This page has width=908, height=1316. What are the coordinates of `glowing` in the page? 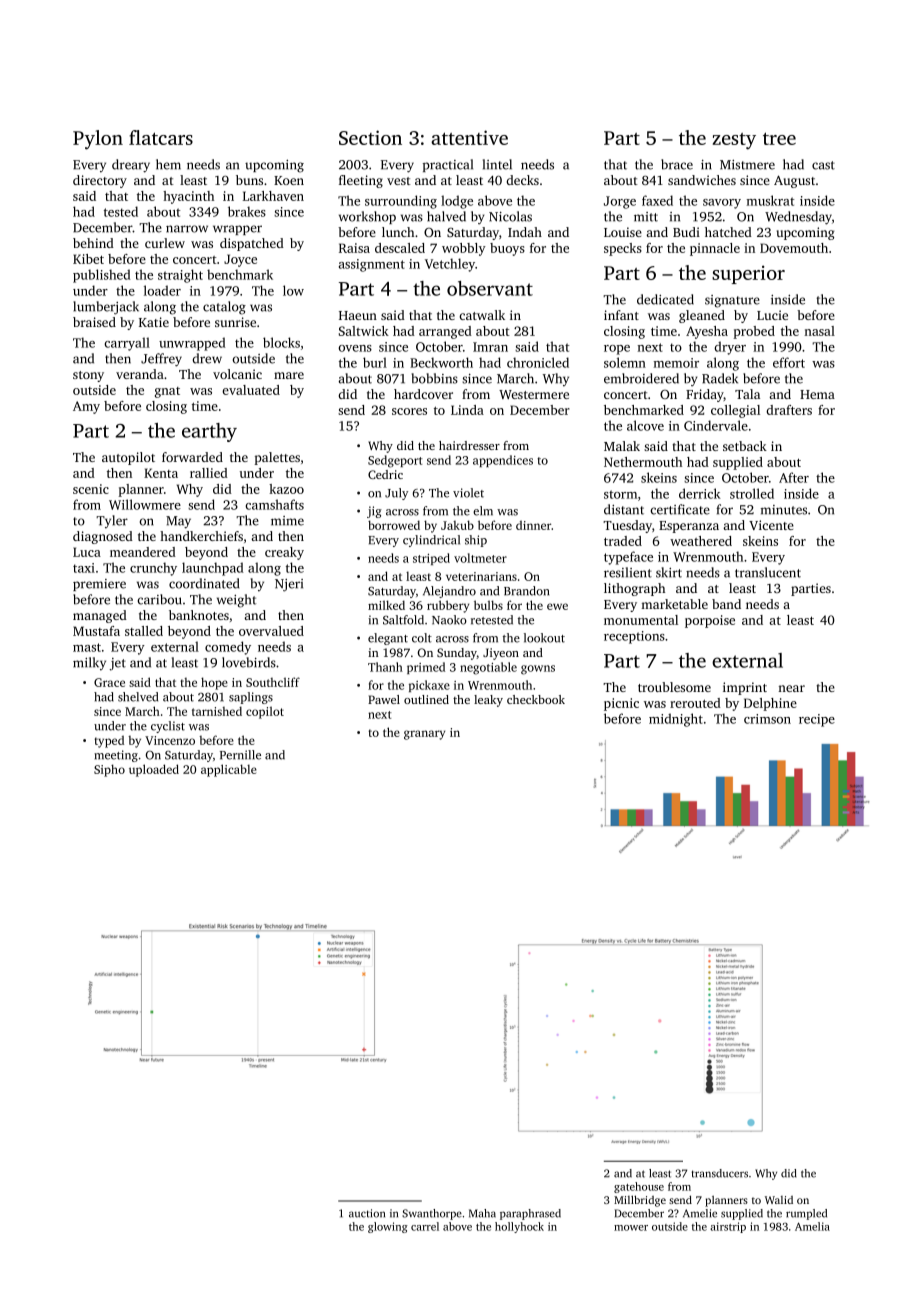 It's located at (388, 1227).
